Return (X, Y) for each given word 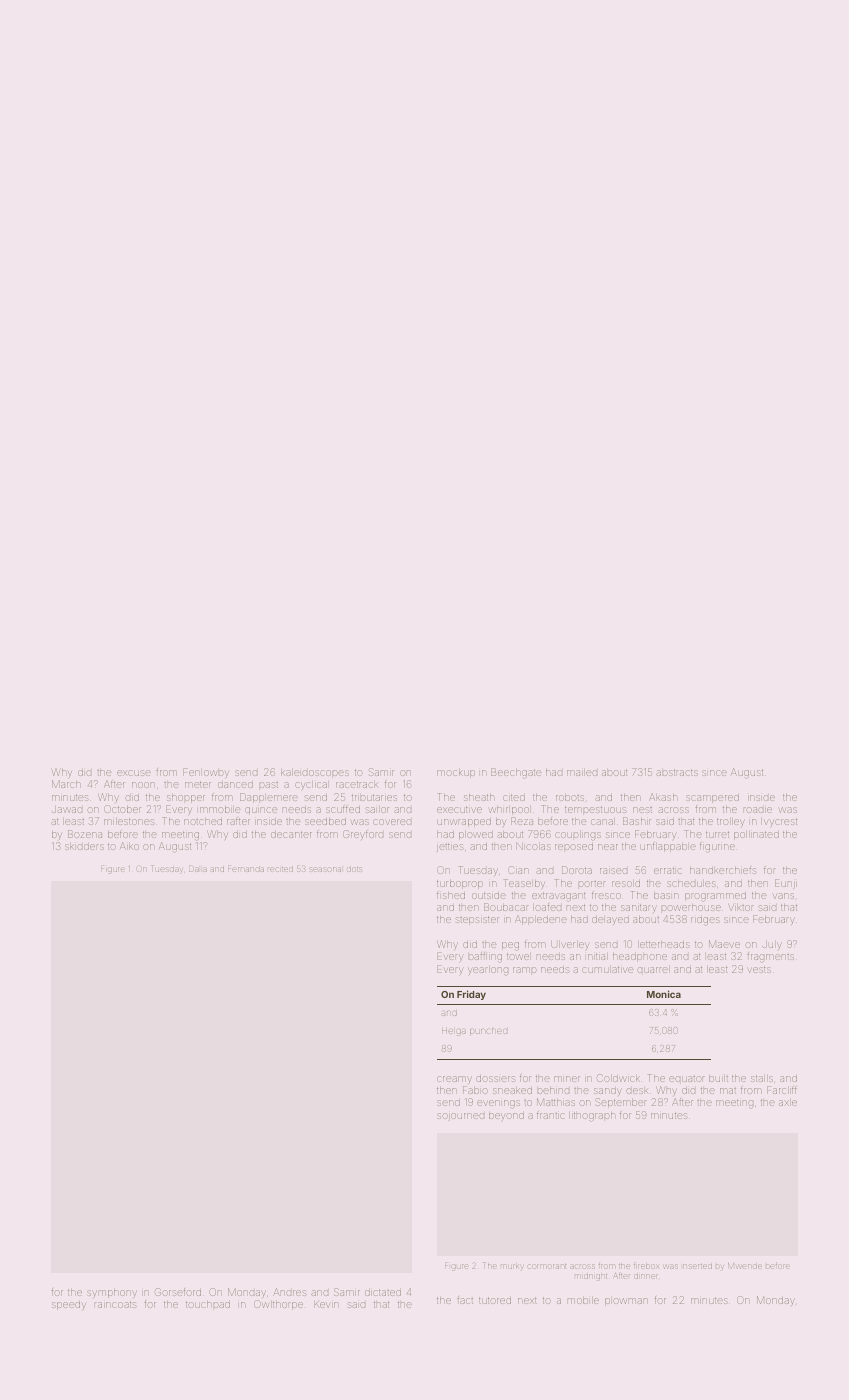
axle (788, 1102)
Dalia (198, 869)
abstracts (676, 773)
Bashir (637, 821)
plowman (626, 1302)
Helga (454, 1032)
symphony (112, 1293)
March (66, 784)
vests (759, 970)
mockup (456, 773)
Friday (471, 995)
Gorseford (178, 1292)
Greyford (363, 835)
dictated (383, 1293)
